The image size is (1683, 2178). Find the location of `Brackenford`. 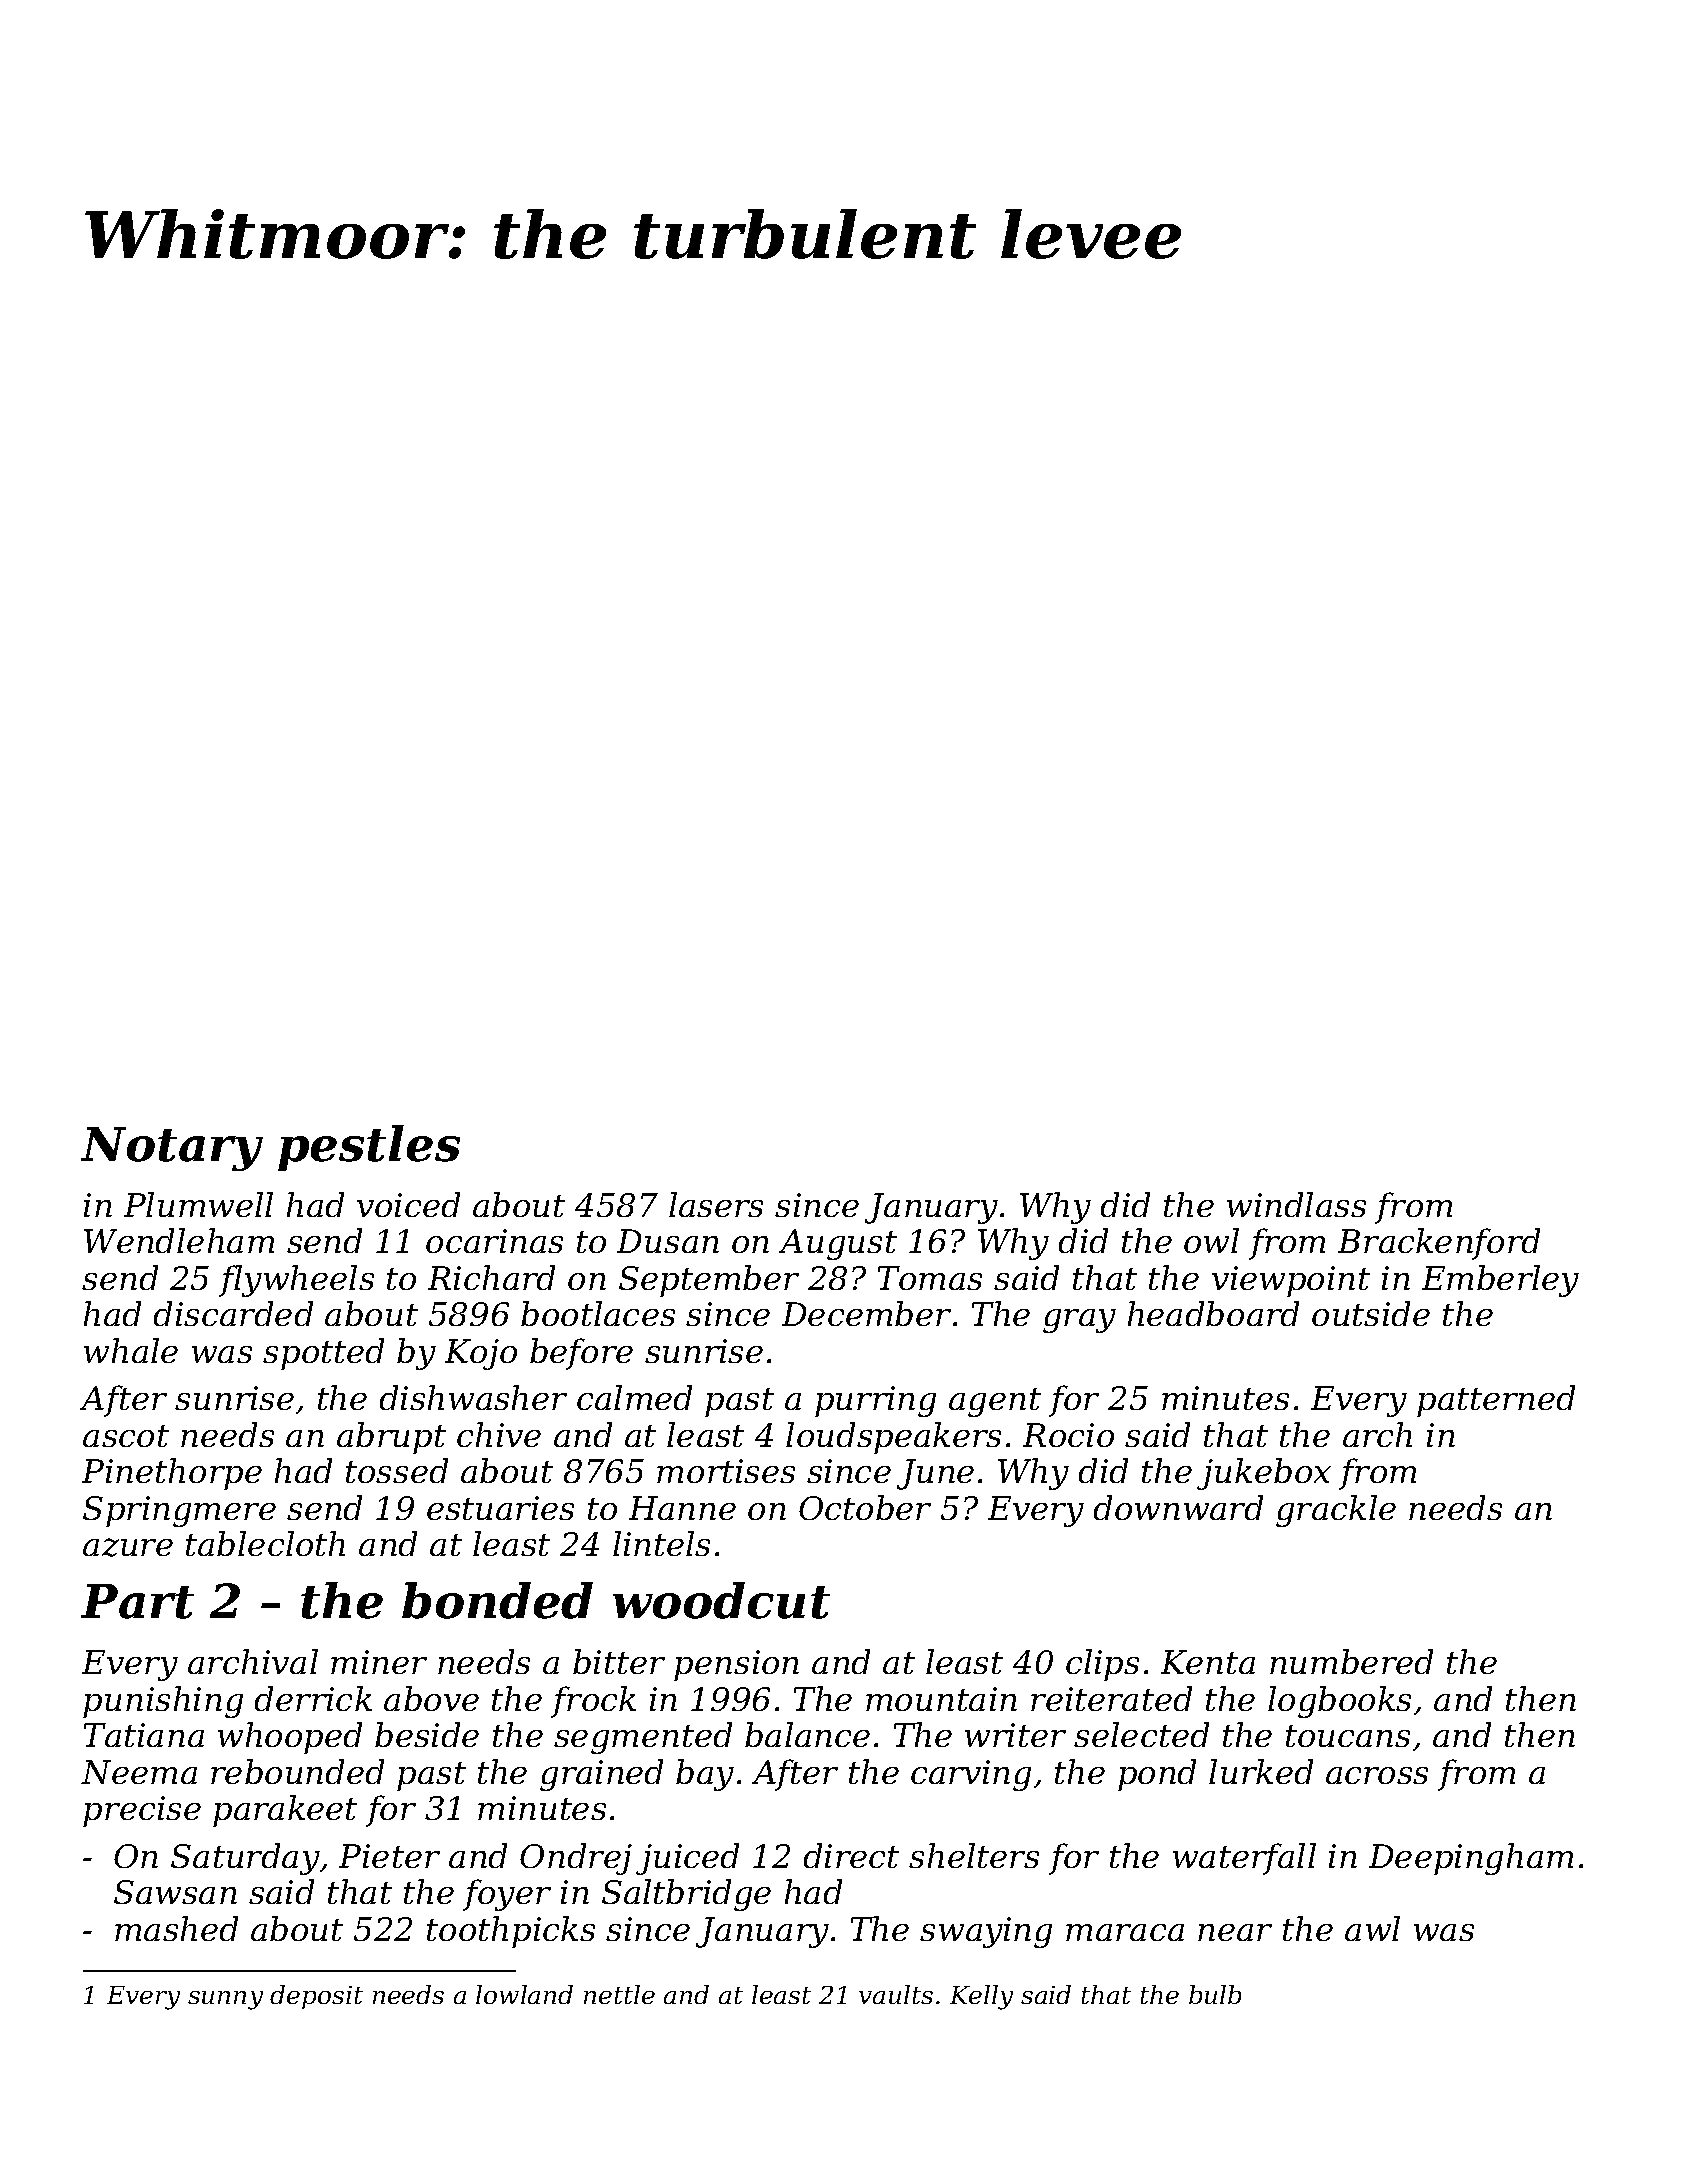

Brackenford is located at coordinates (1439, 1244).
